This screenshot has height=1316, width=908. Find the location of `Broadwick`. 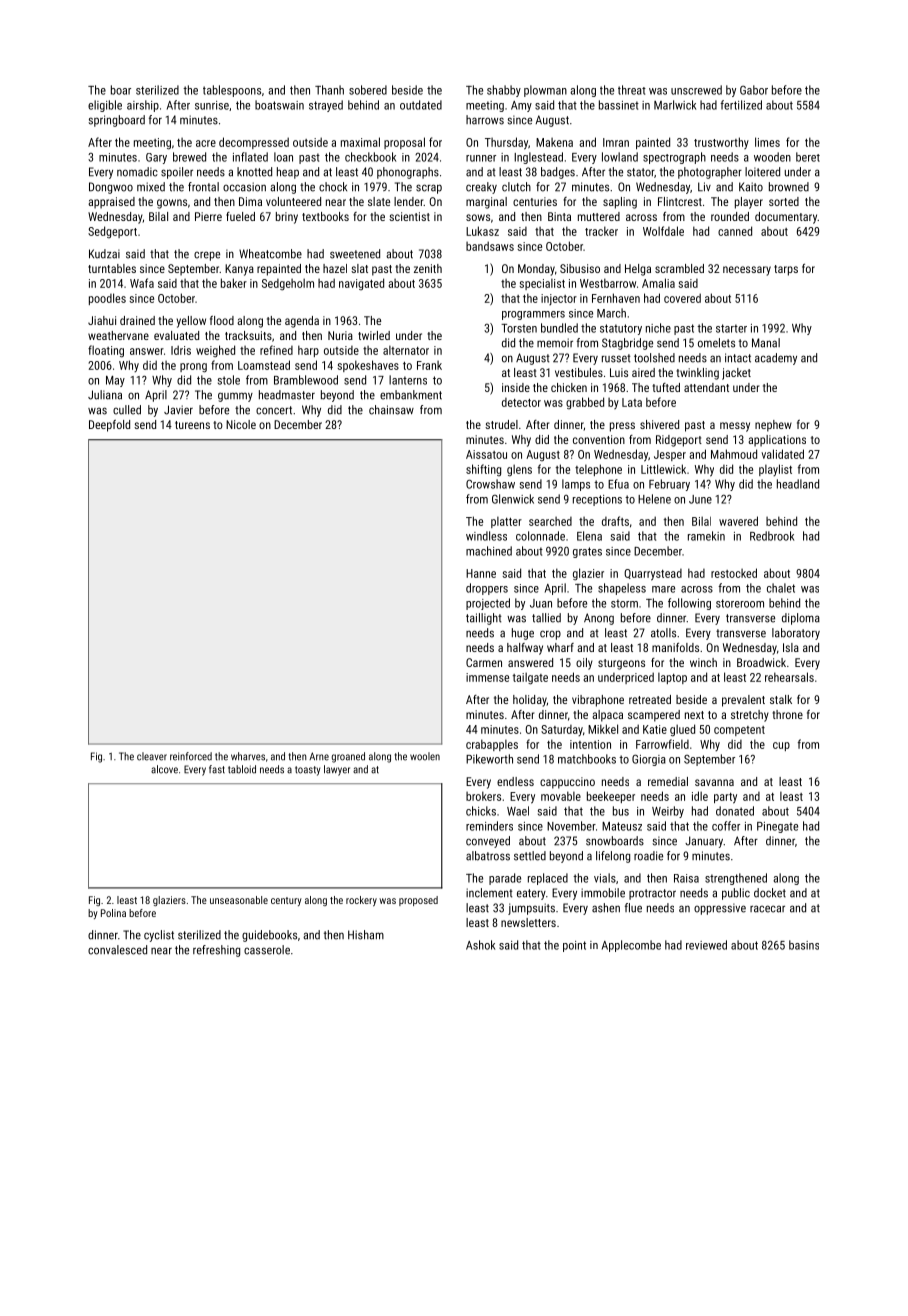

Broadwick is located at coordinates (761, 662).
